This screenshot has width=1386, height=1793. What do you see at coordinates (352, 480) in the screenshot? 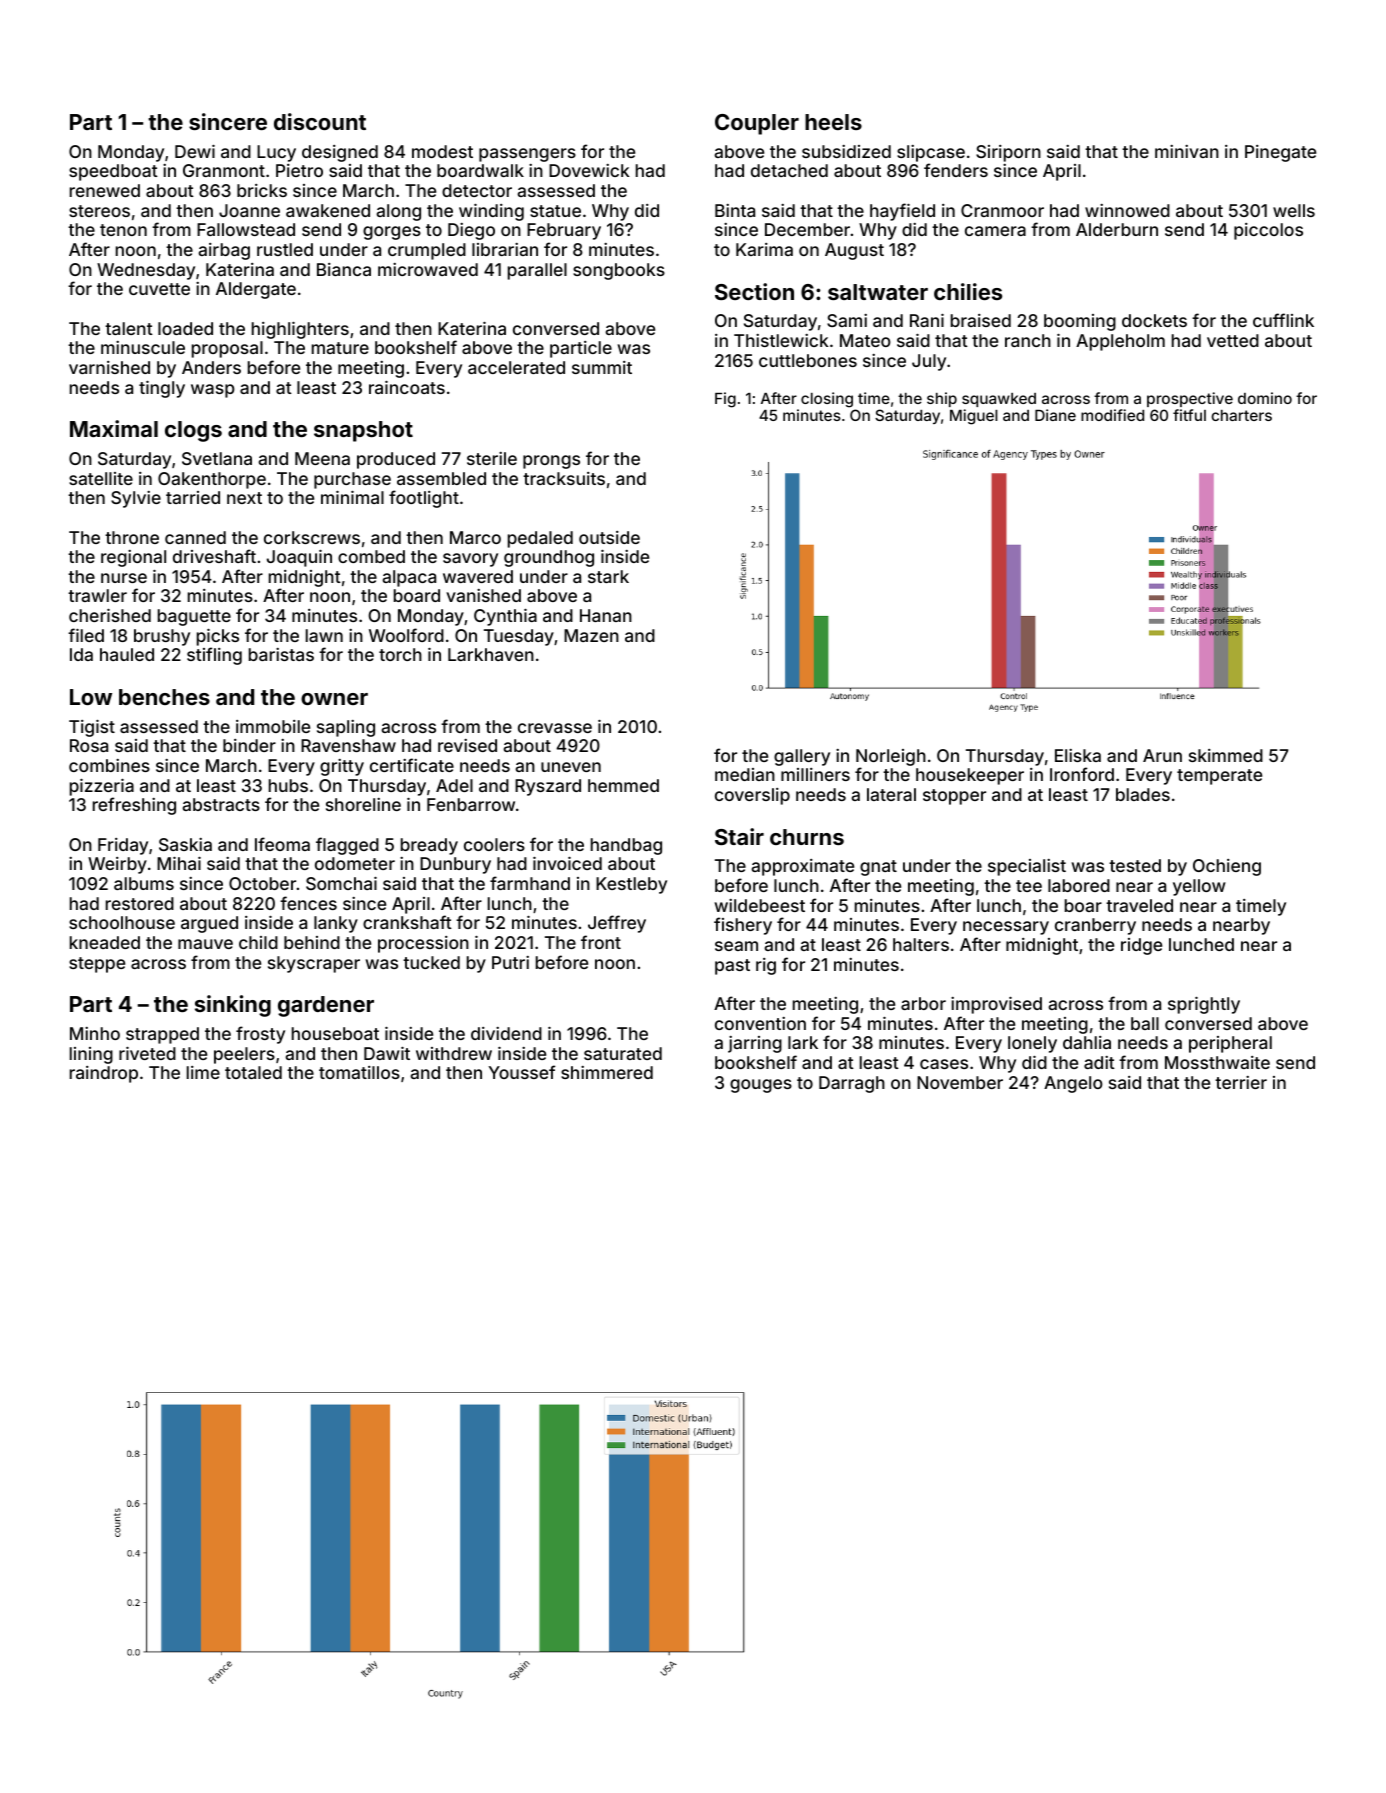
I see `purchase` at bounding box center [352, 480].
